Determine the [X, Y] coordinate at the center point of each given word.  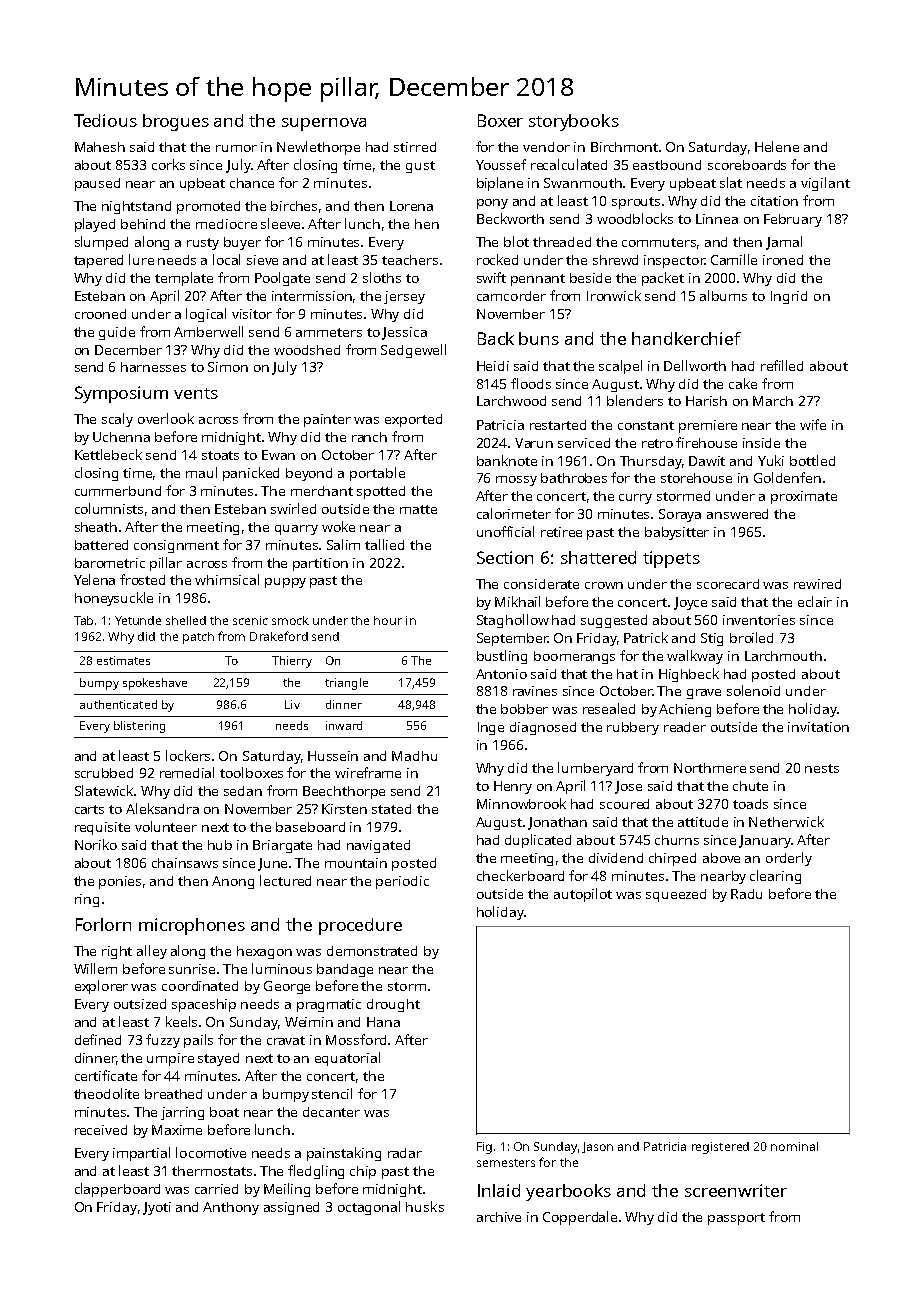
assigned [291, 1208]
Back [496, 338]
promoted [208, 207]
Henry [513, 787]
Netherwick [786, 821]
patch [198, 638]
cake [743, 383]
